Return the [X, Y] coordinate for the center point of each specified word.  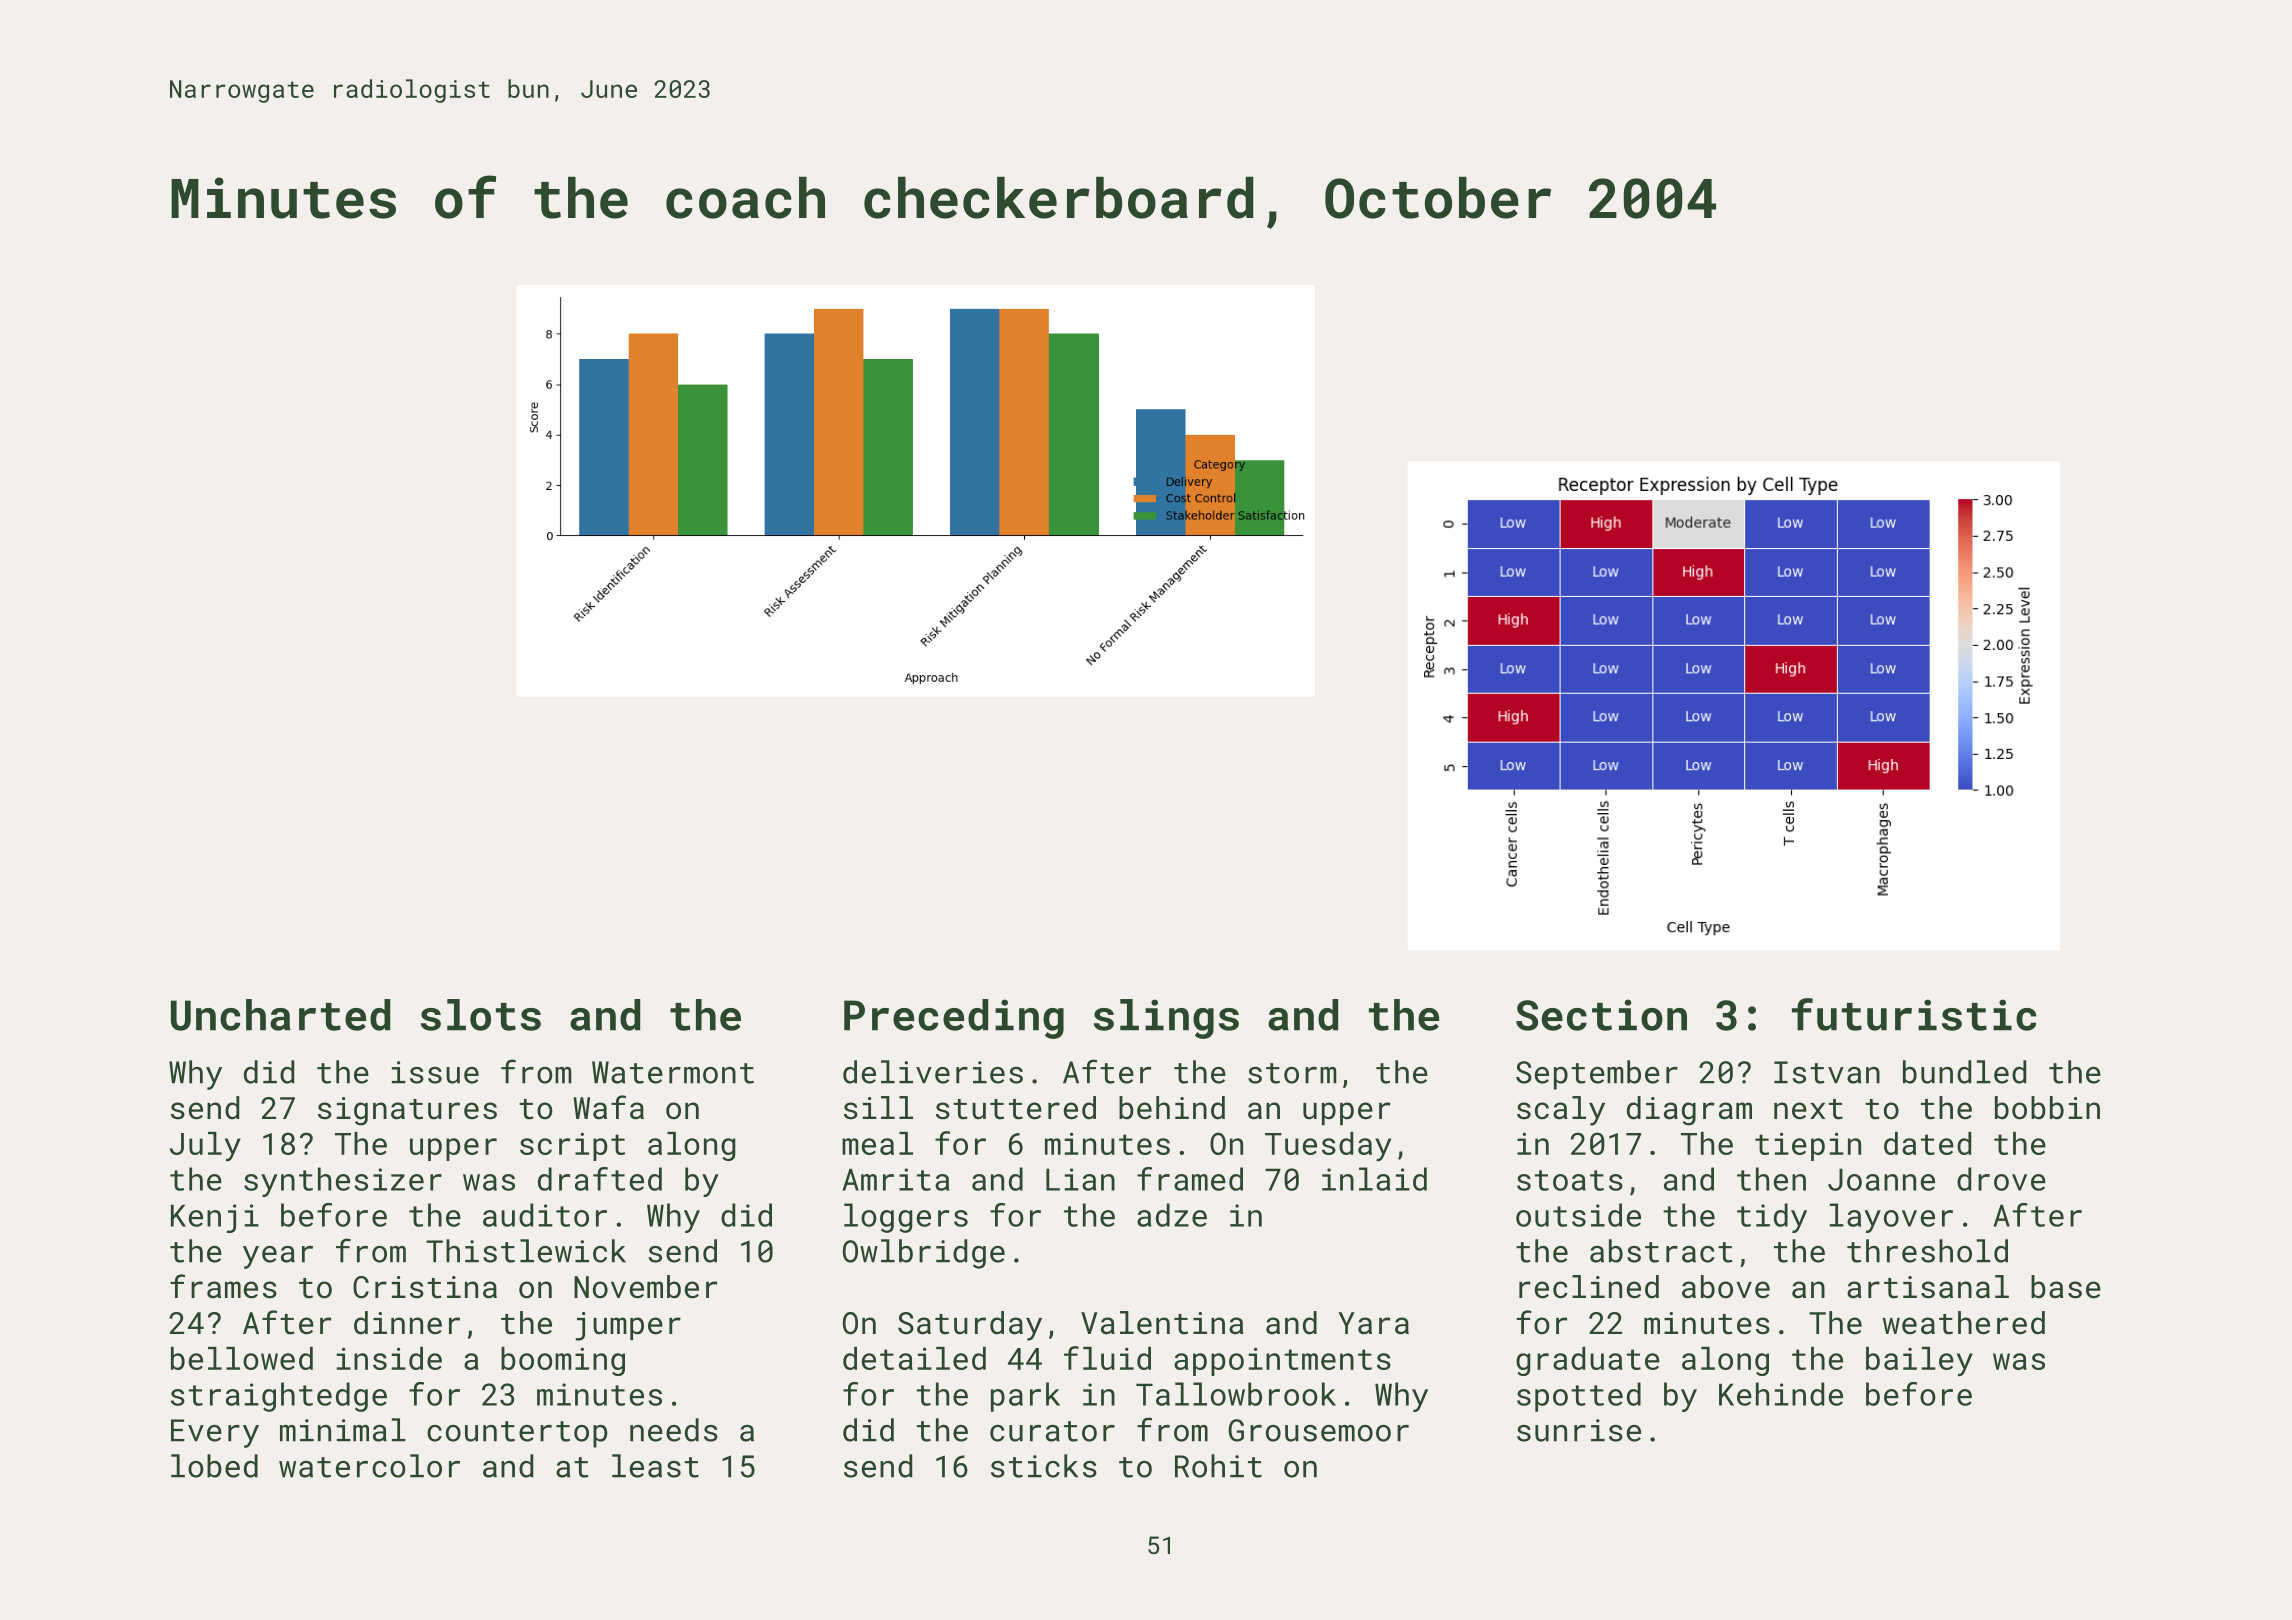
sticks [1044, 1466]
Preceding [954, 1019]
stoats [1570, 1180]
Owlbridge [924, 1254]
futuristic [1914, 1014]
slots [481, 1015]
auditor [545, 1215]
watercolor [369, 1466]
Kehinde [1781, 1394]
